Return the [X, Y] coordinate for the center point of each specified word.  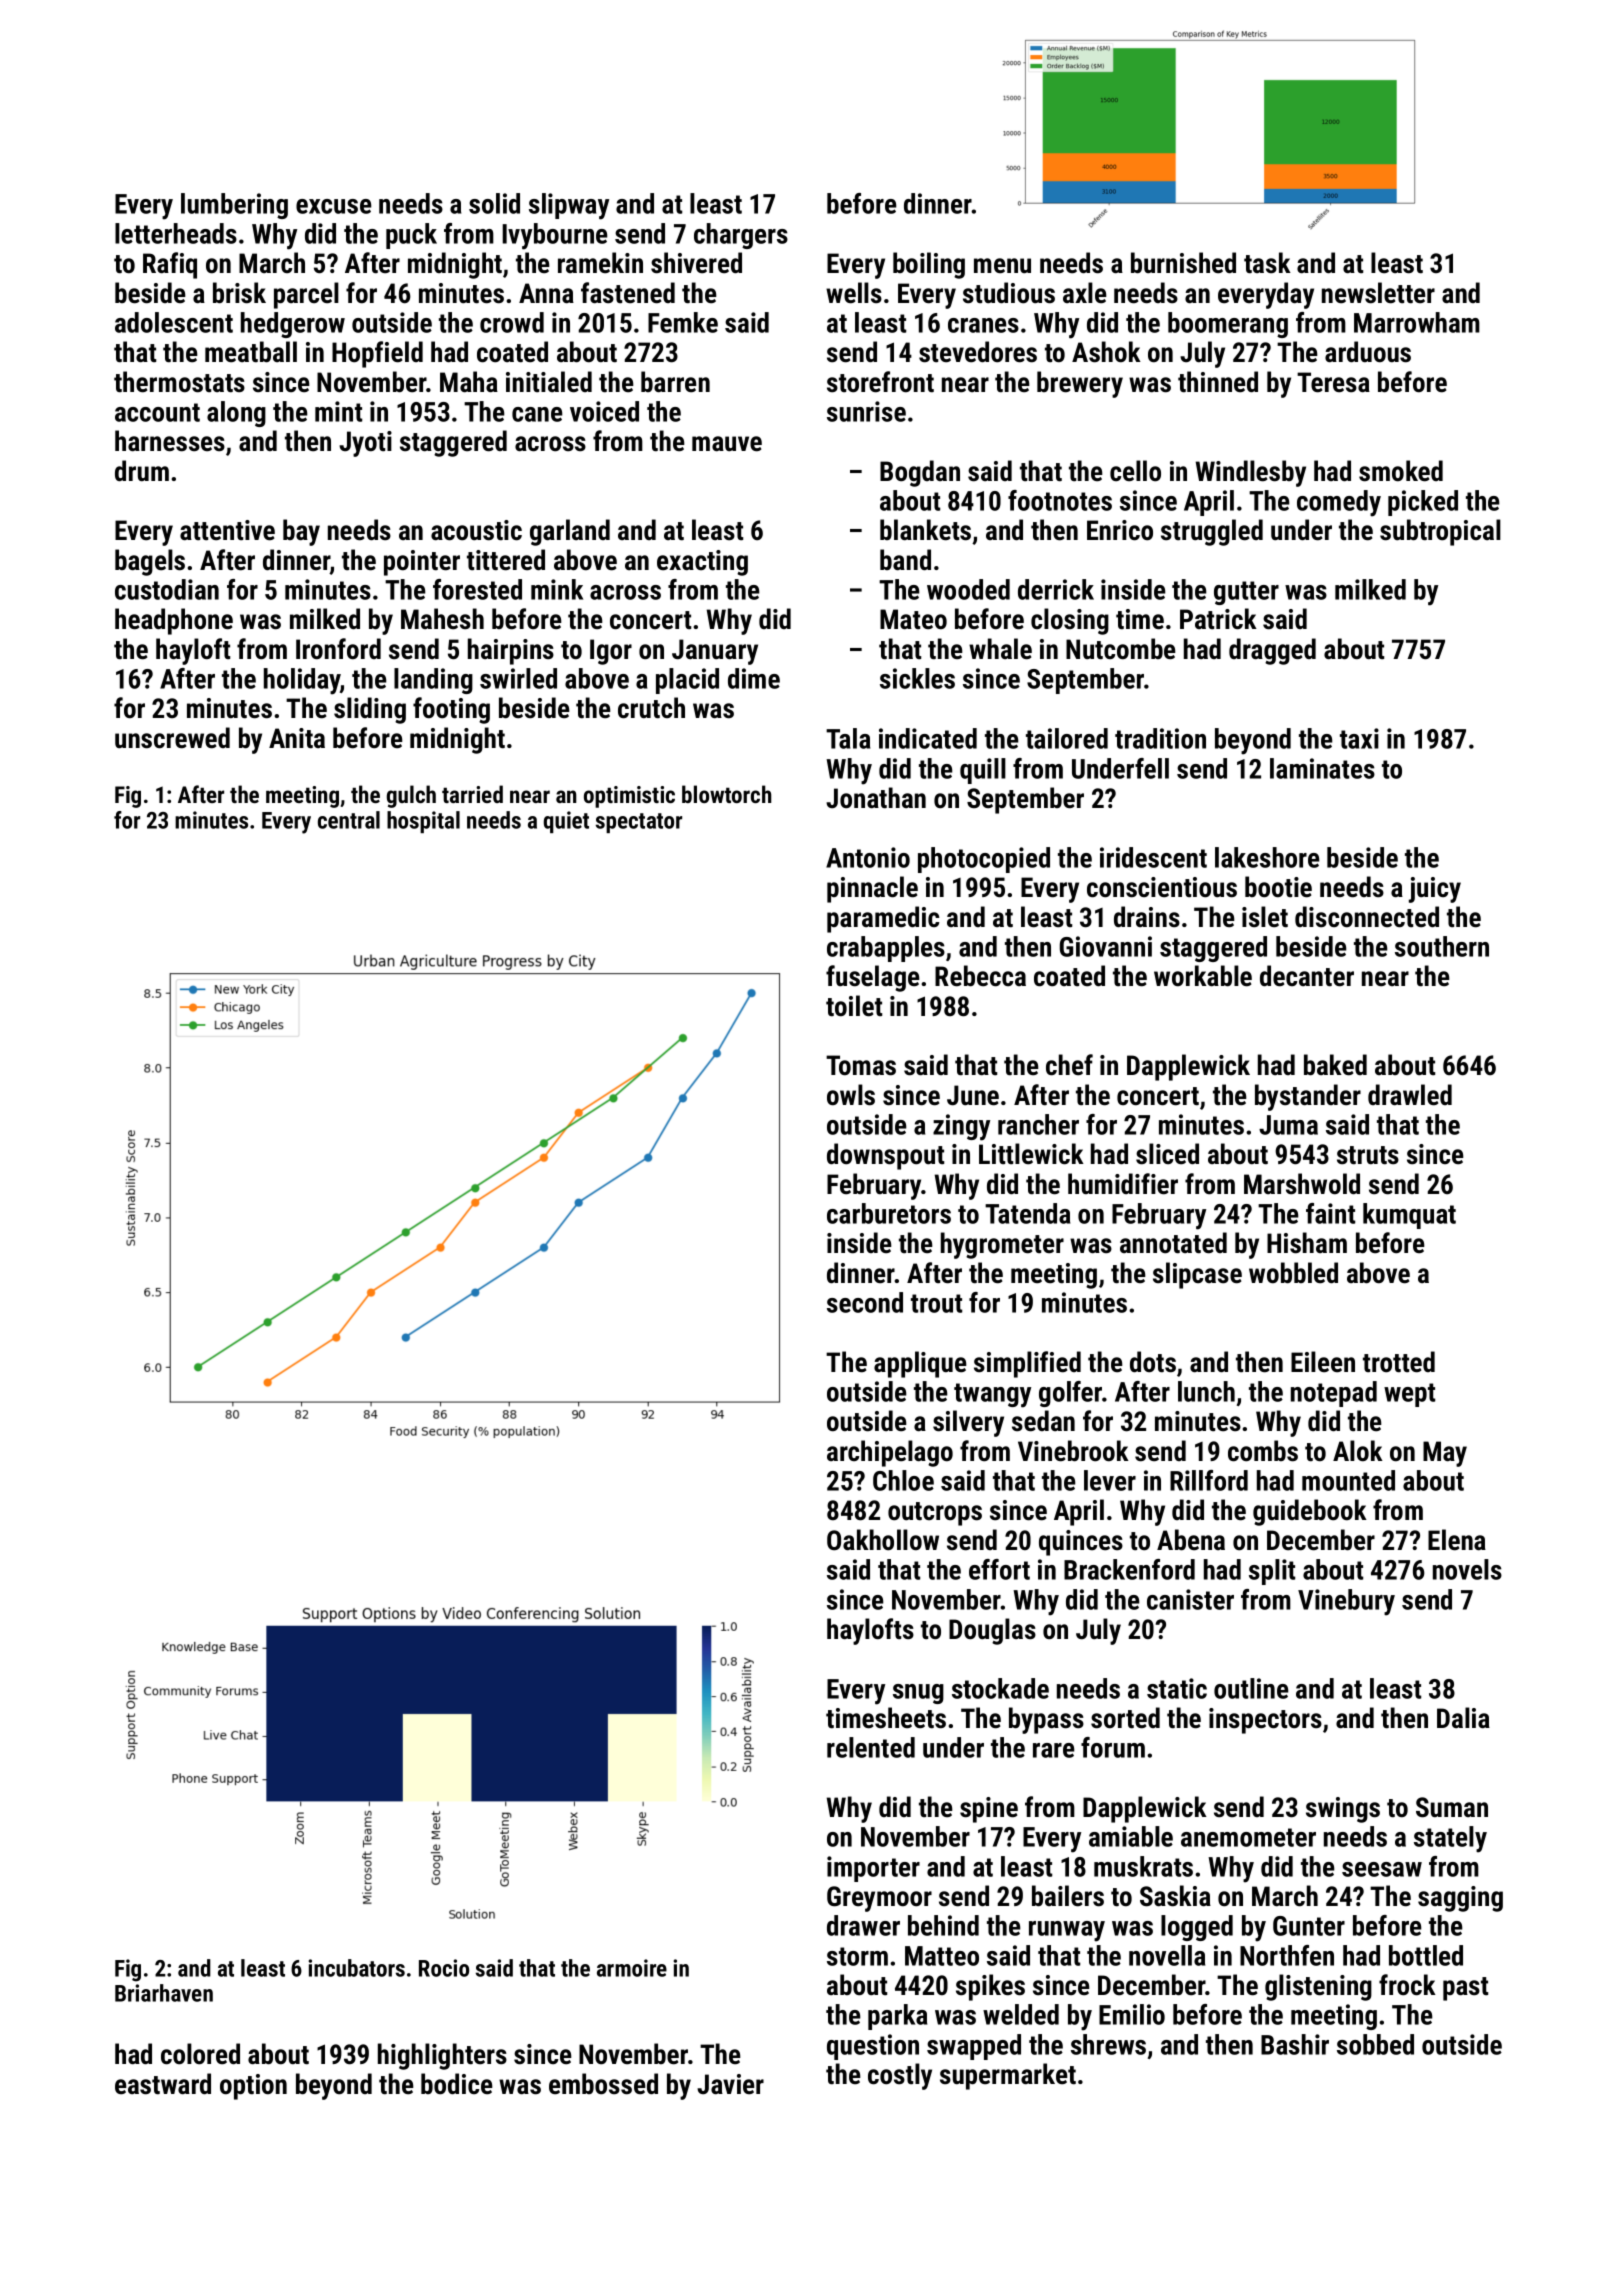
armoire [632, 1968]
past [1465, 1989]
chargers [741, 236]
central [349, 820]
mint [338, 411]
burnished [1183, 263]
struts [1368, 1155]
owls [851, 1095]
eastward [163, 2084]
